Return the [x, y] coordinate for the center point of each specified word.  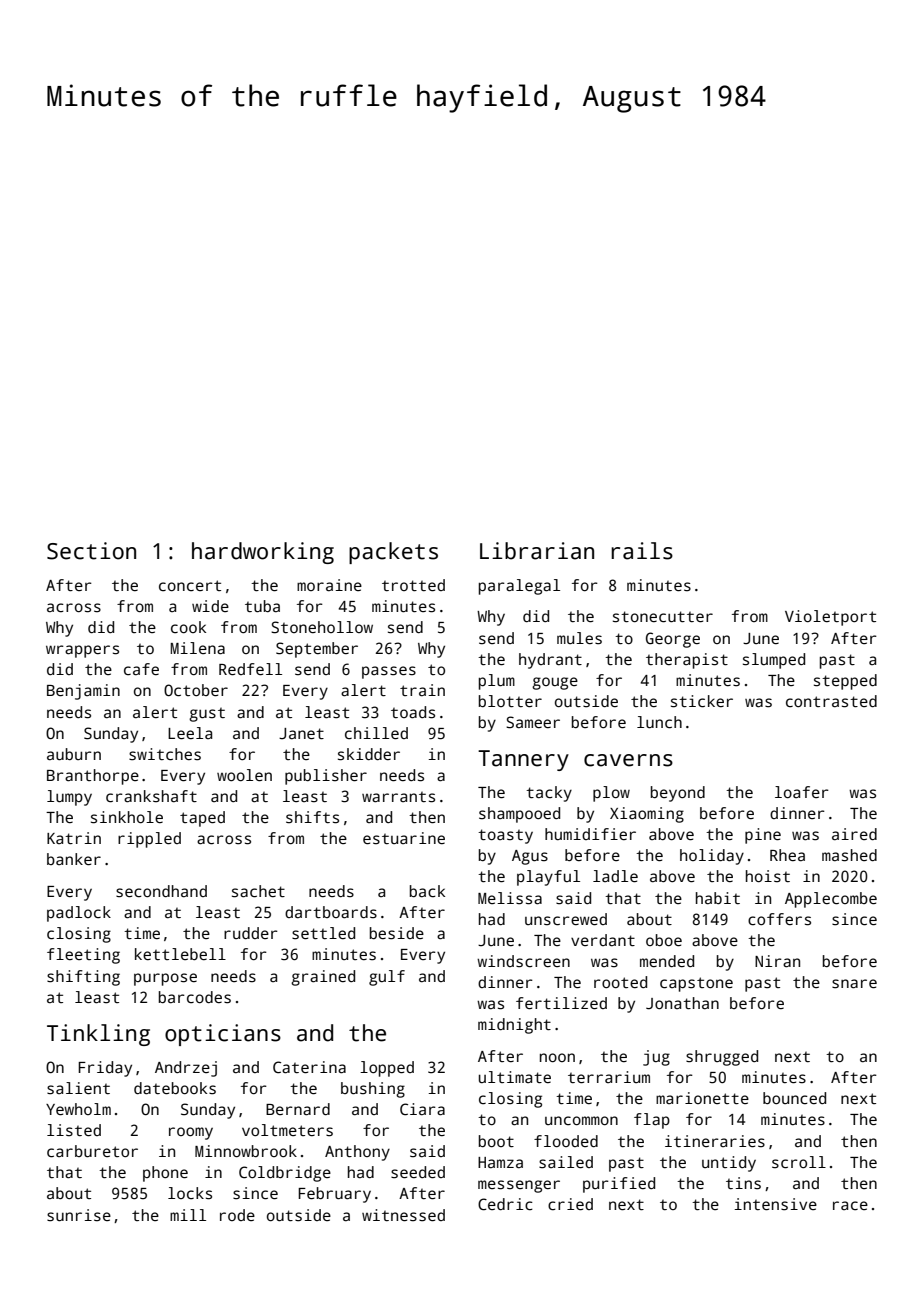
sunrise [79, 1215]
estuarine [404, 838]
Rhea [787, 855]
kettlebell [180, 954]
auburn [74, 754]
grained [323, 978]
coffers [779, 919]
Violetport [830, 618]
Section [91, 551]
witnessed [403, 1215]
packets [393, 553]
